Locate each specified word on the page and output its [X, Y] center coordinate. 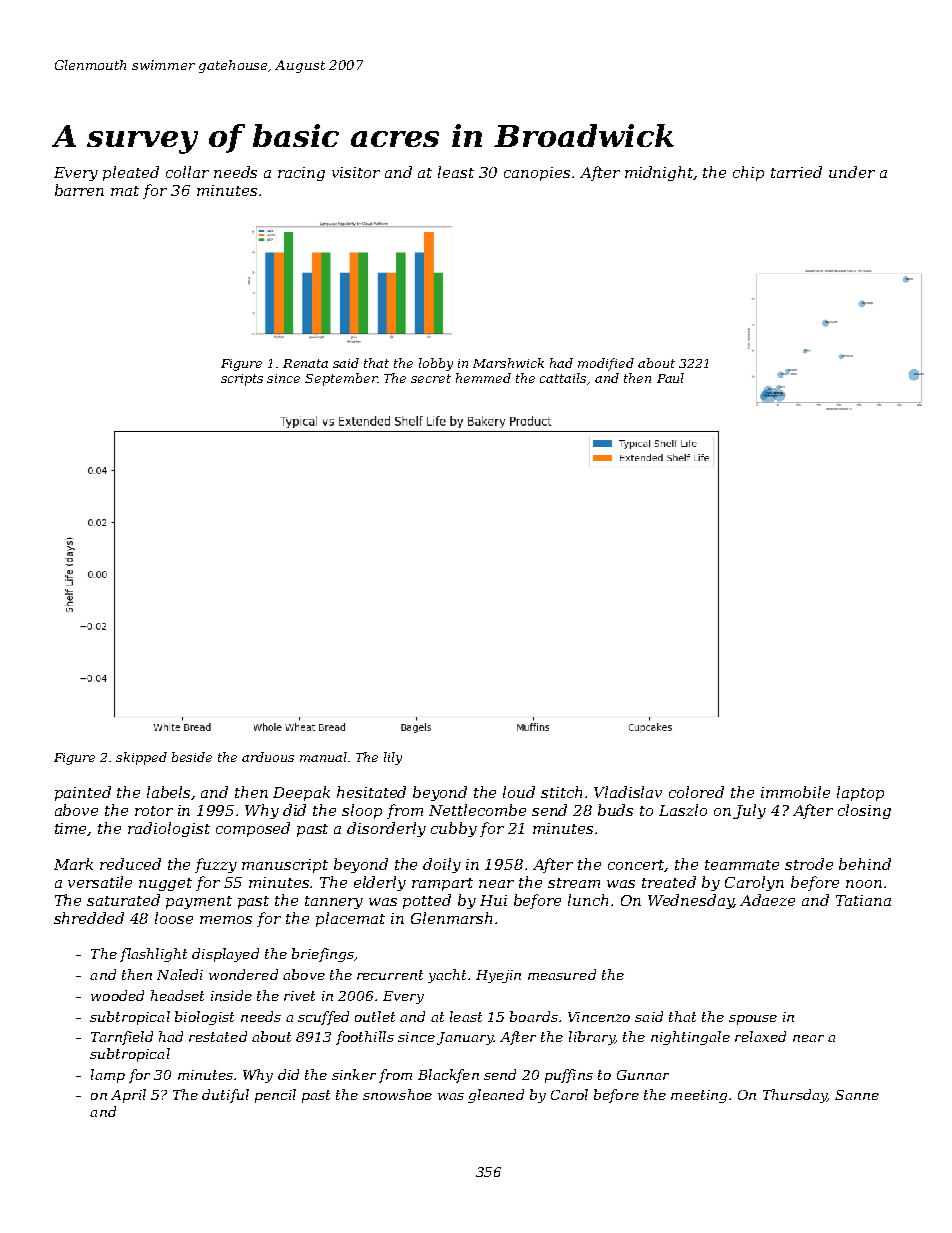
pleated [131, 173]
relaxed [760, 1036]
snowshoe [397, 1094]
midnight [659, 173]
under [852, 172]
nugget [165, 884]
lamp [108, 1076]
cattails [563, 378]
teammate [742, 865]
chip [748, 173]
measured [562, 974]
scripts [242, 380]
